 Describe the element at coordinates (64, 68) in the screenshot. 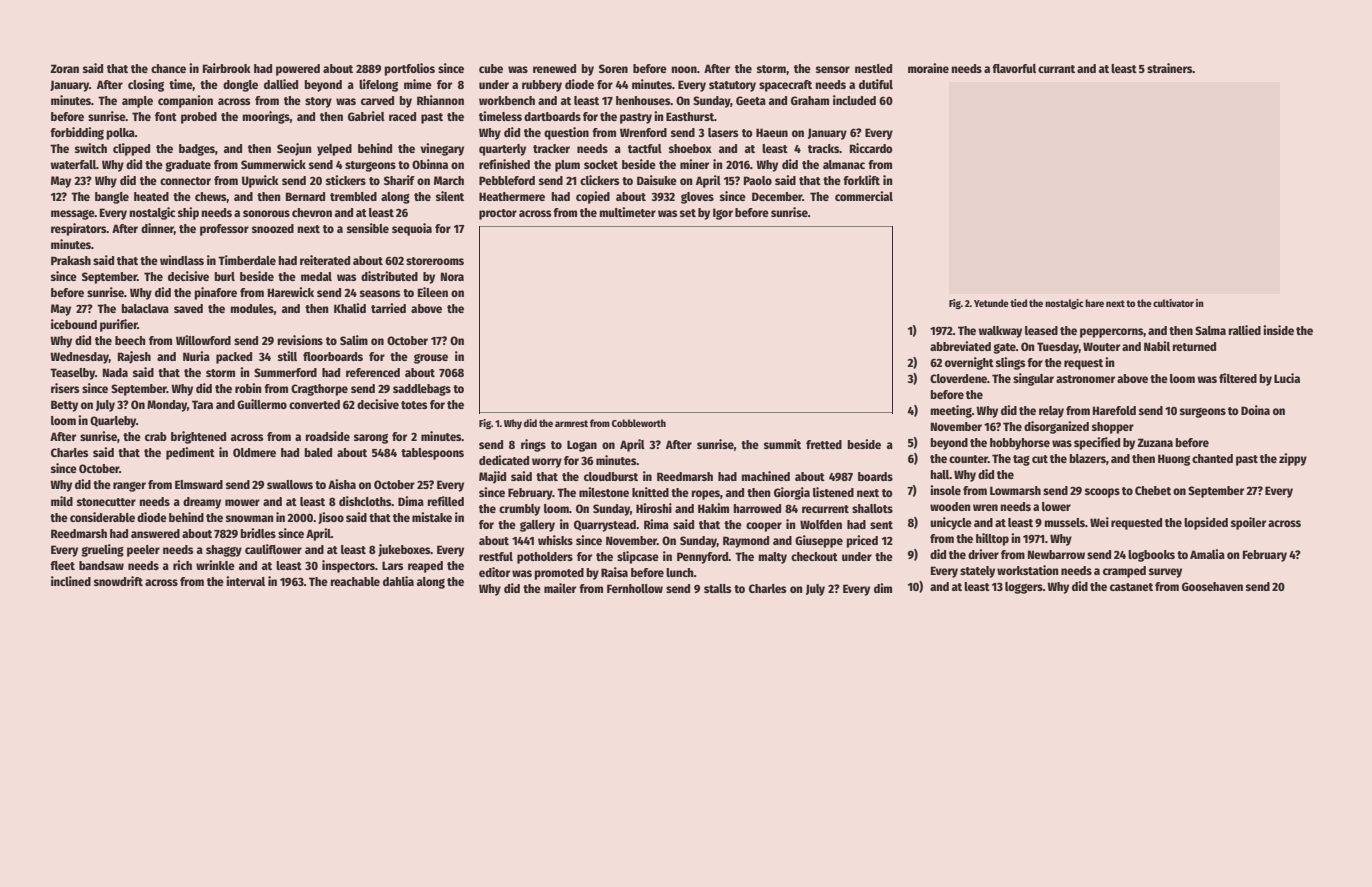

I see `Zoran` at that location.
